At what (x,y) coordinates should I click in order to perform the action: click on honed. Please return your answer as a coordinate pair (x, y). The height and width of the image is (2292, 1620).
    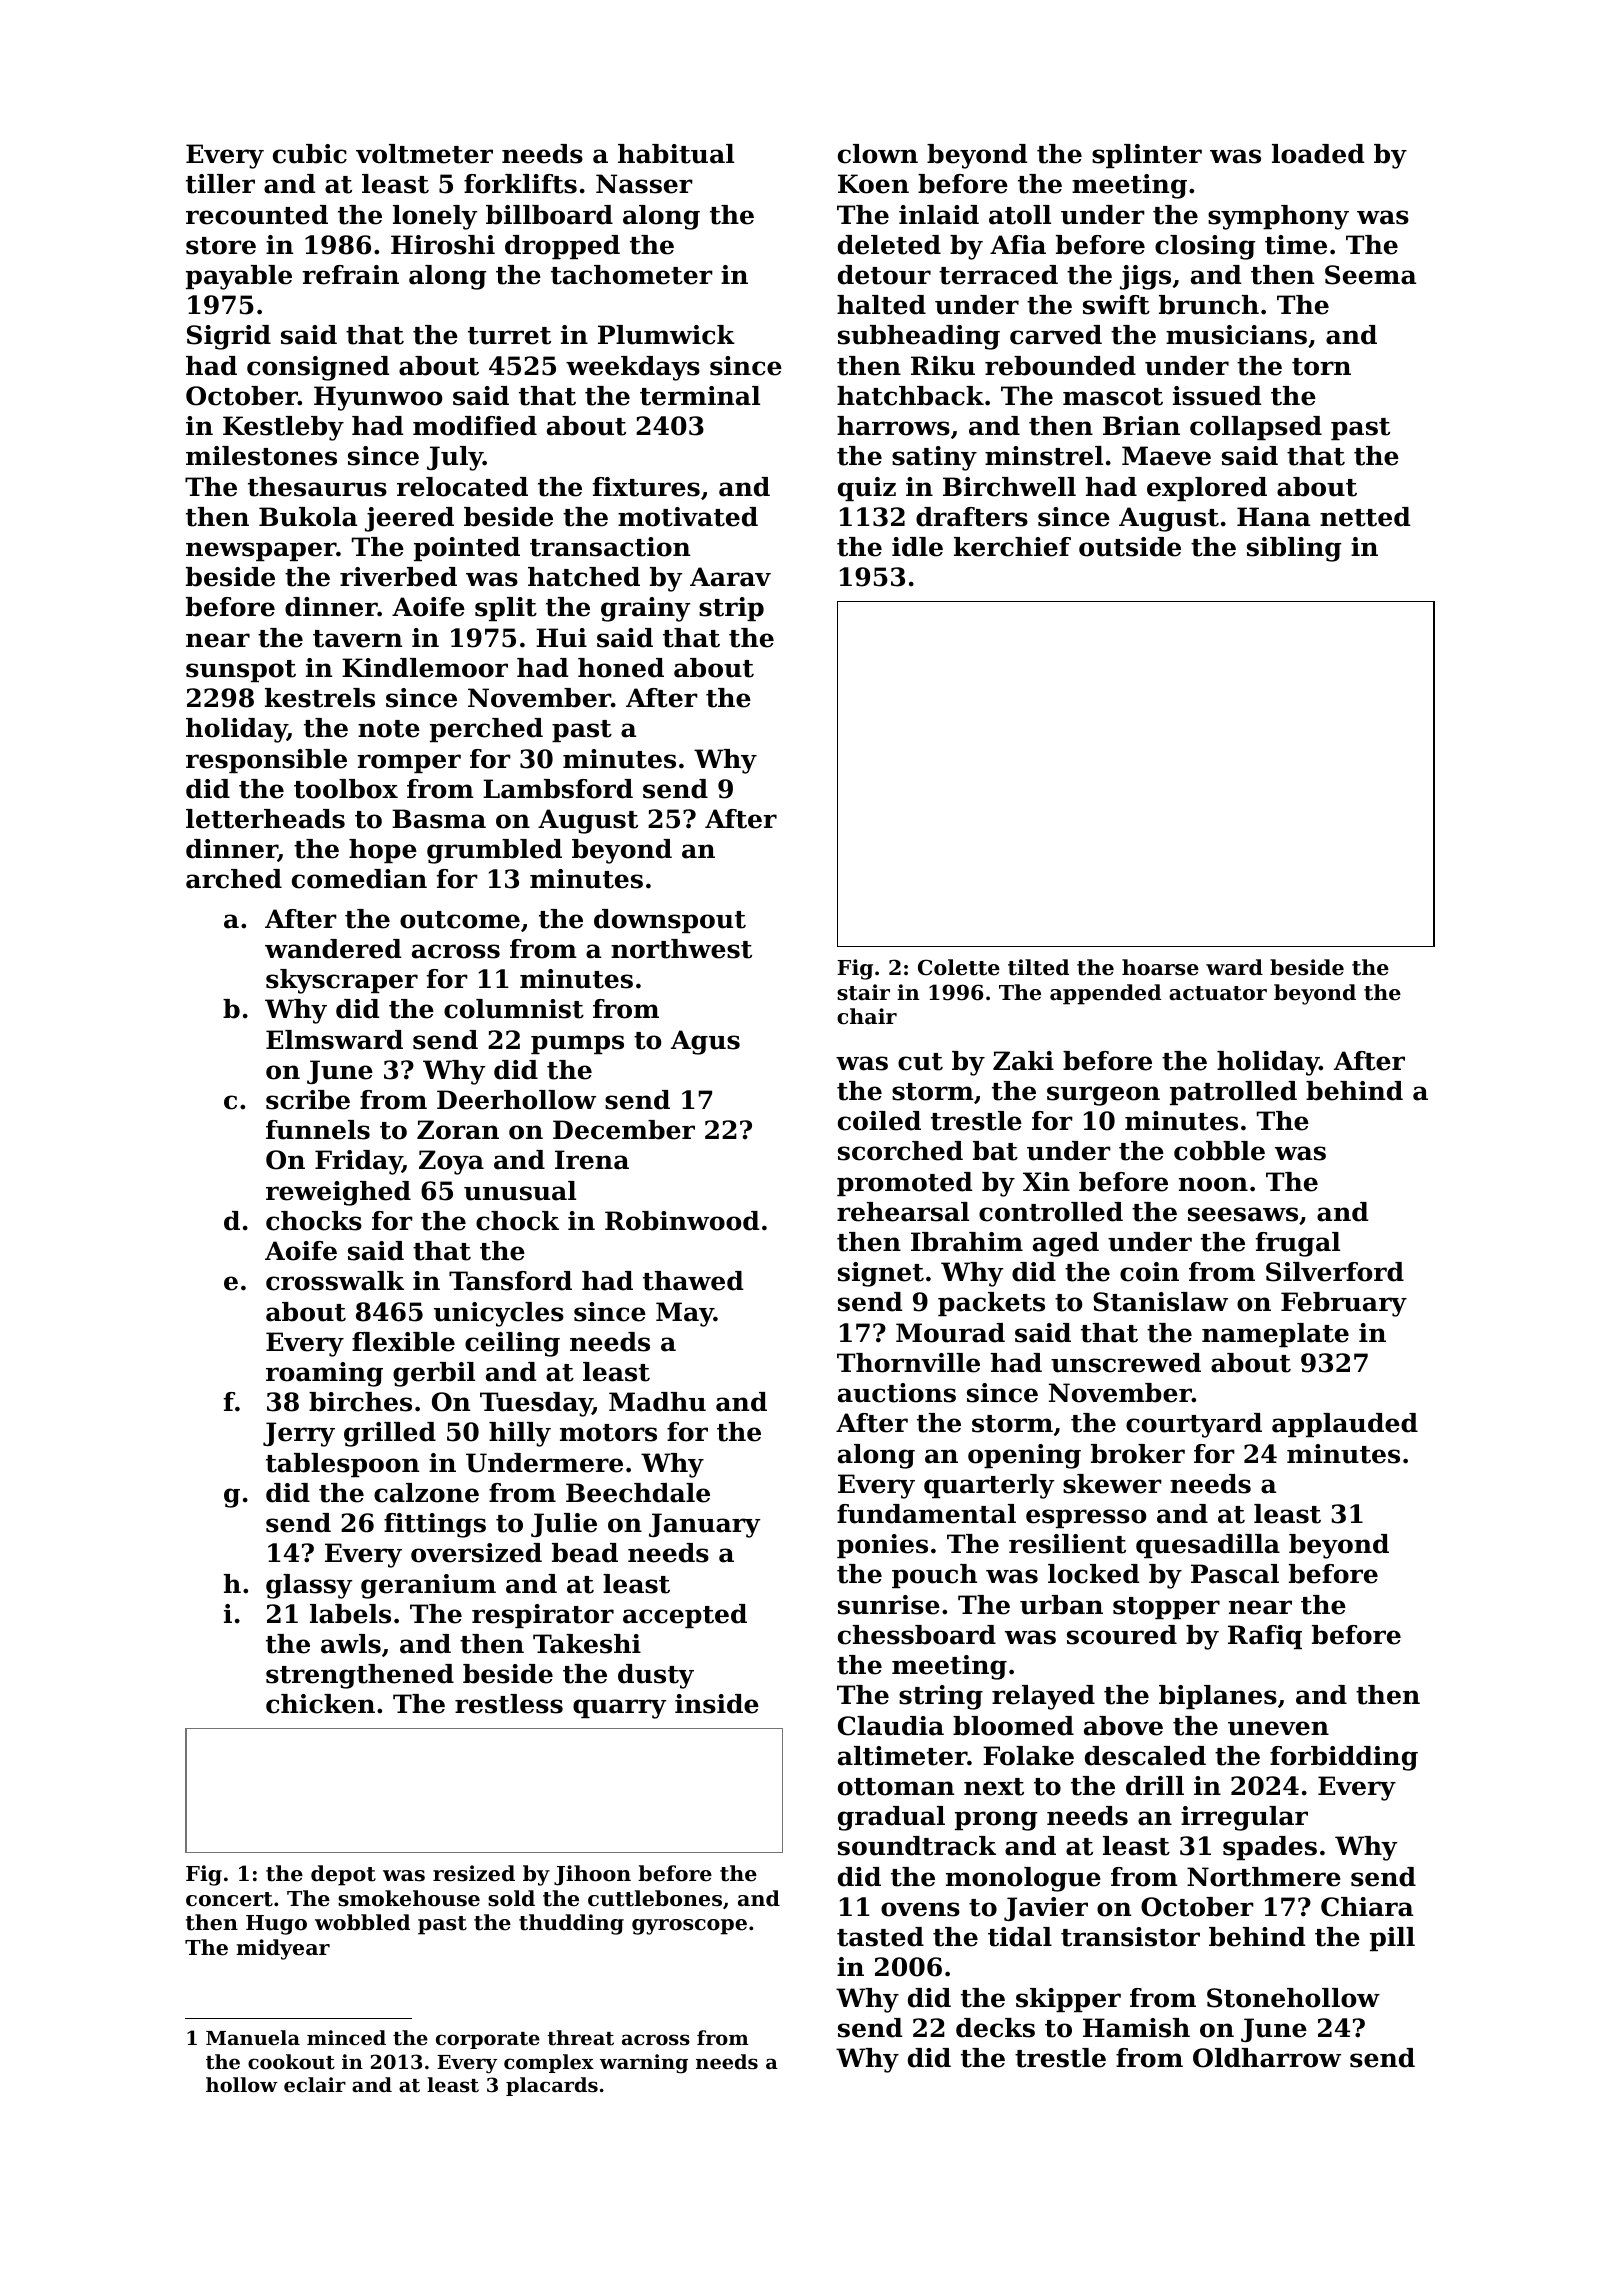
    Looking at the image, I should click on (621, 668).
